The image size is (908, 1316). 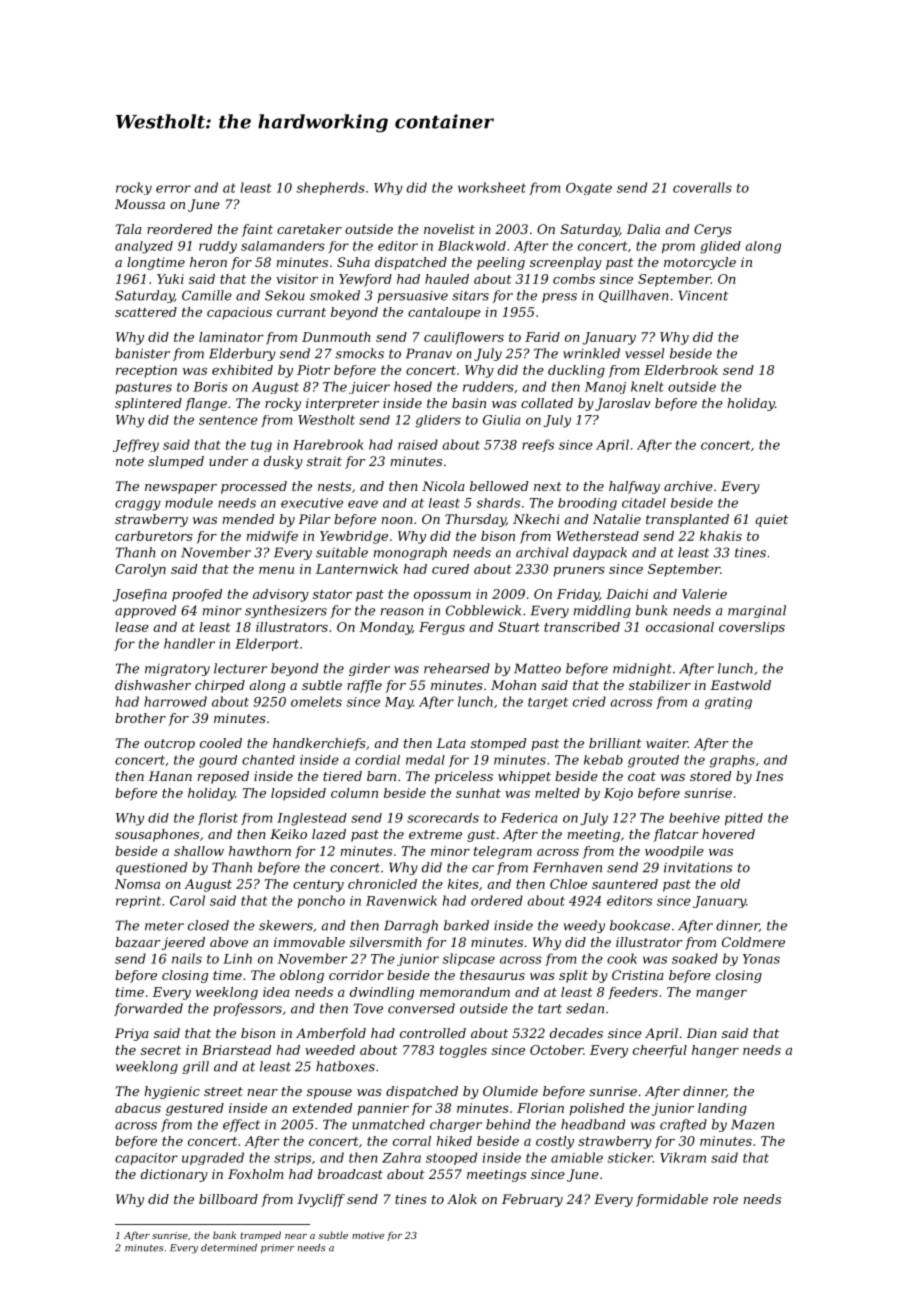 I want to click on Suha, so click(x=353, y=262).
